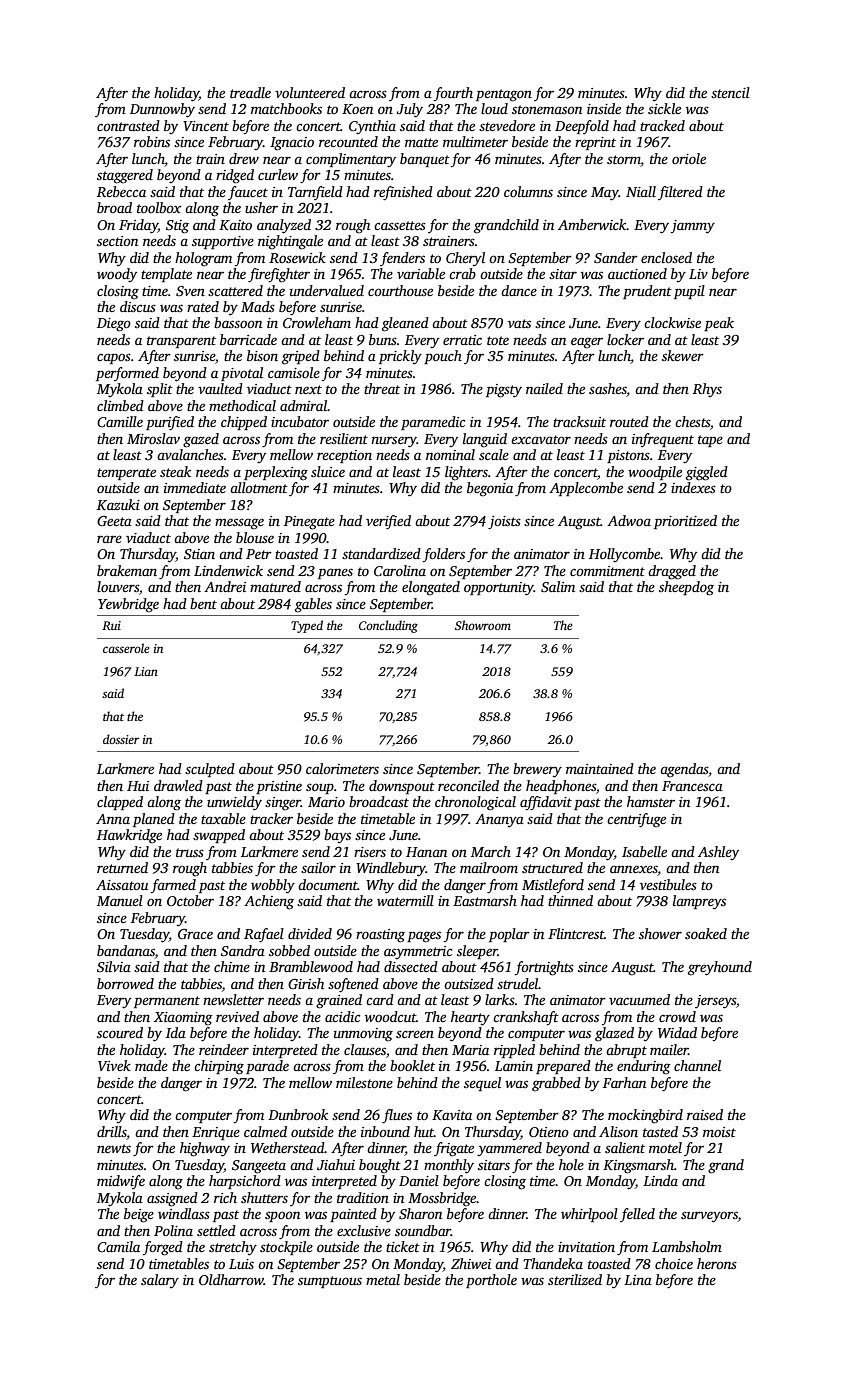 This screenshot has width=849, height=1400. I want to click on hamster, so click(651, 801).
